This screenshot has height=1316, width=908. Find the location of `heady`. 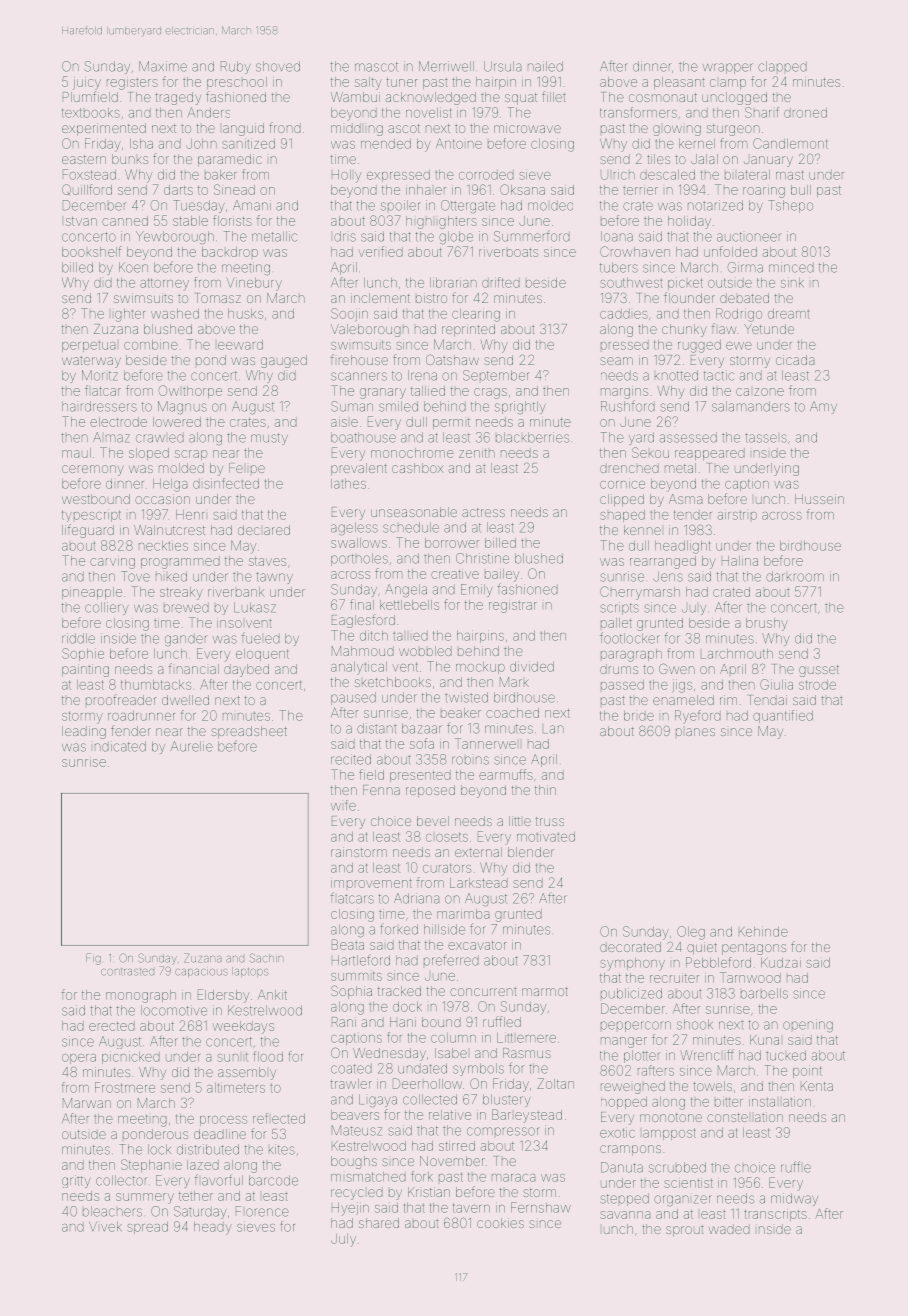

heady is located at coordinates (213, 1228).
